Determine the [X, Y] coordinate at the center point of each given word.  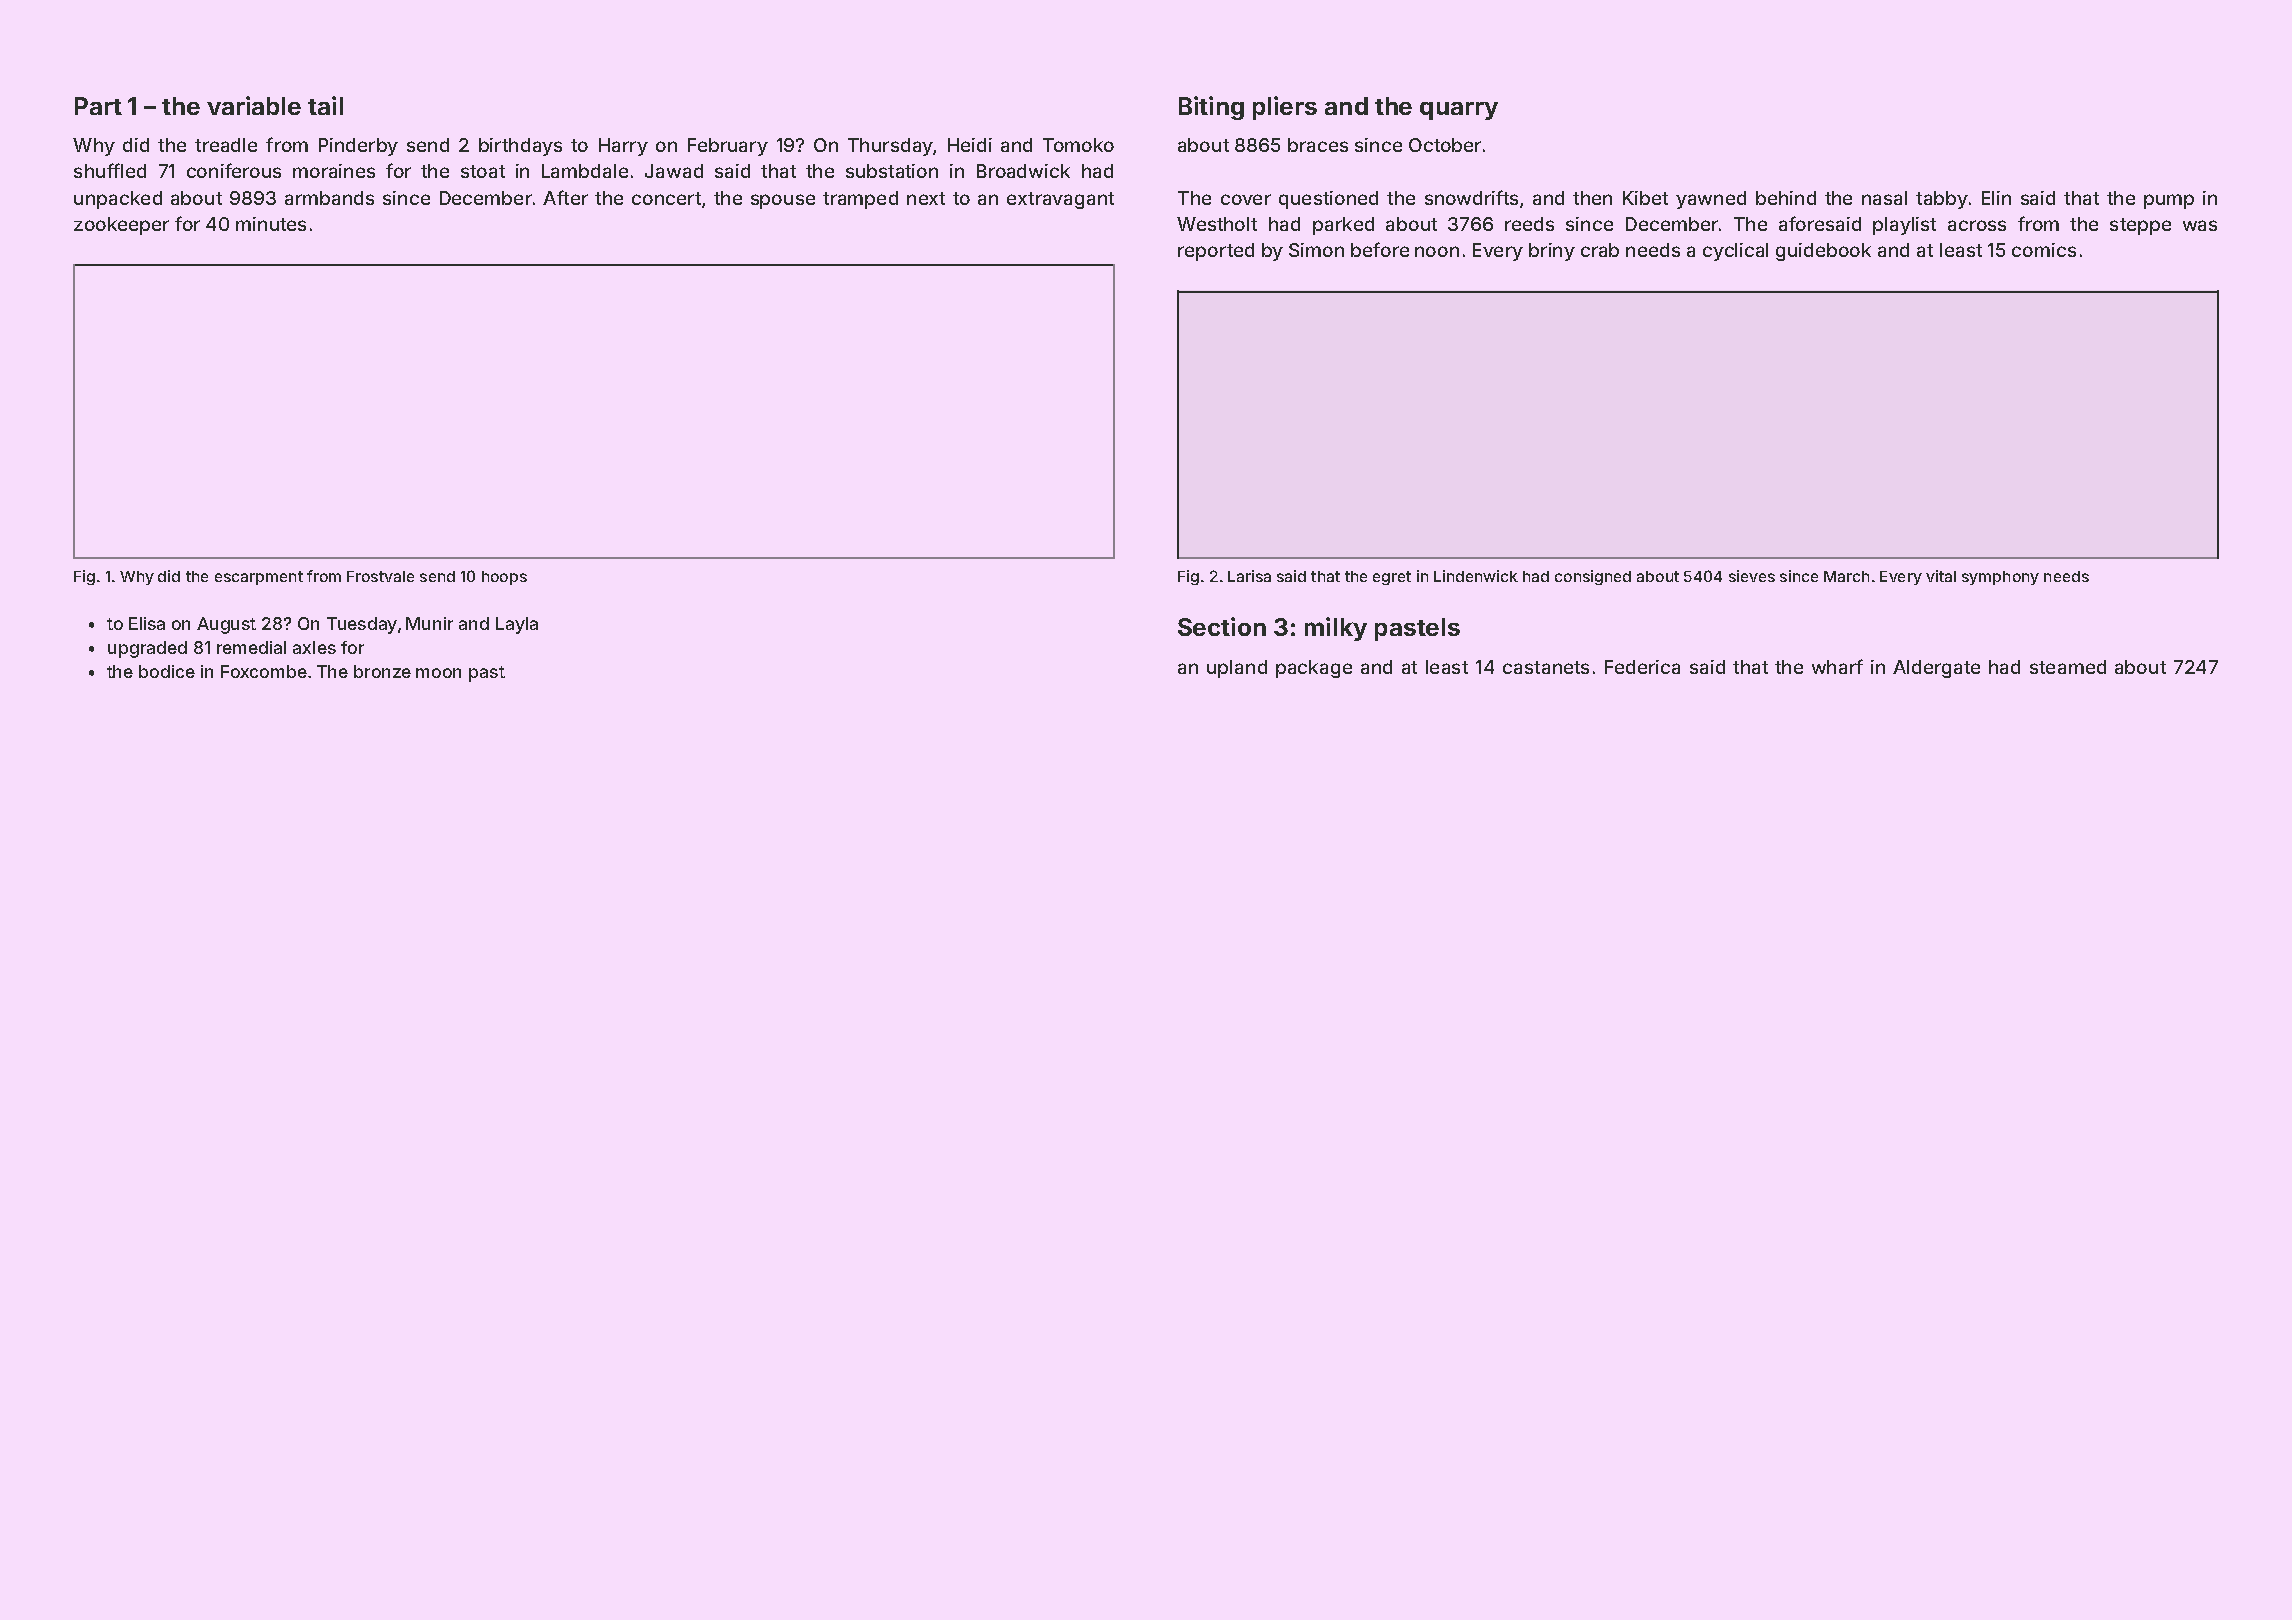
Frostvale [380, 576]
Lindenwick [1476, 576]
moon [438, 673]
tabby [1942, 200]
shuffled [110, 170]
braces [1318, 145]
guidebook [1823, 252]
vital [1941, 576]
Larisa [1249, 576]
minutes [271, 224]
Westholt [1217, 224]
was [2200, 225]
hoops [504, 578]
